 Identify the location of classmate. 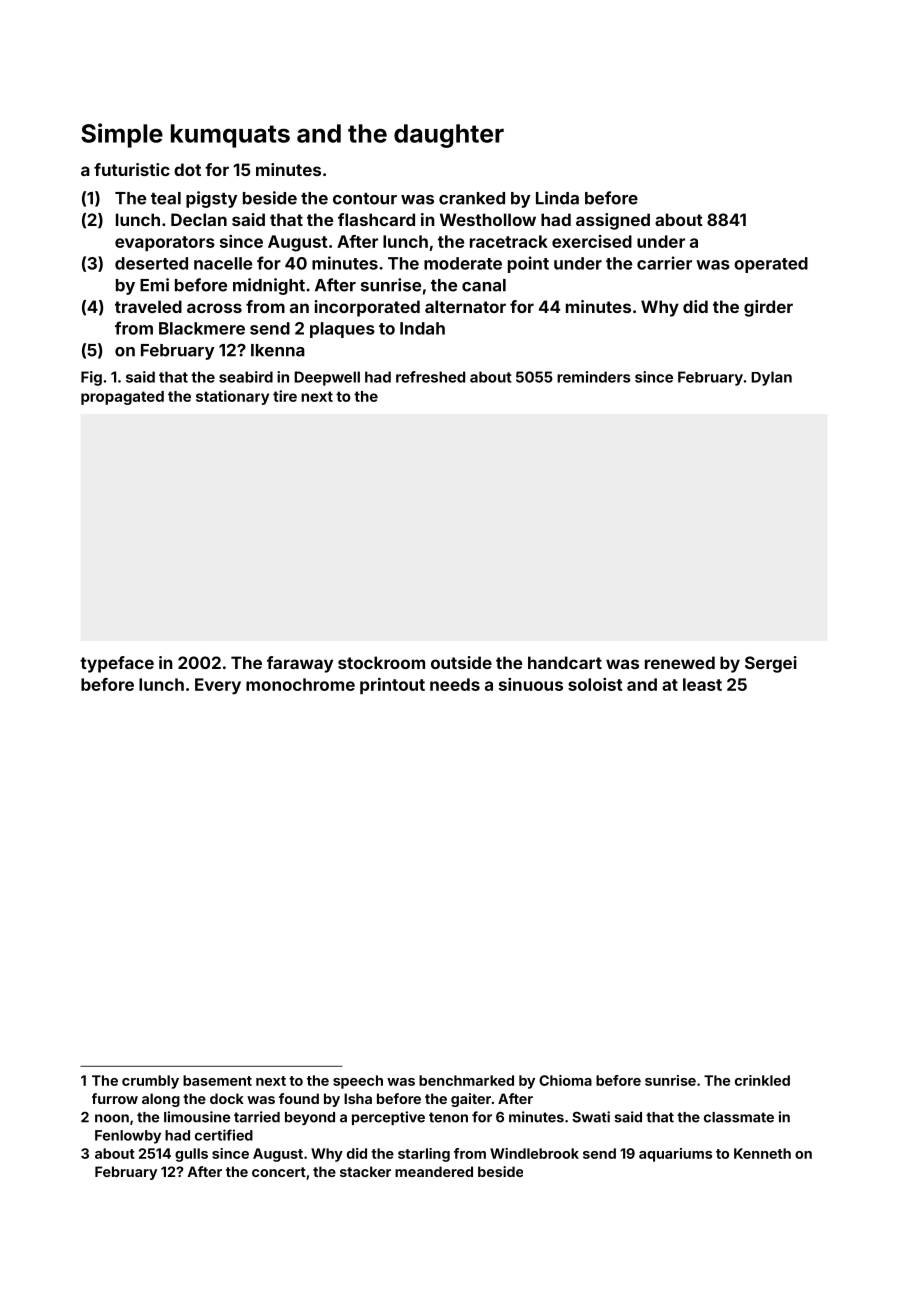
(739, 1117).
